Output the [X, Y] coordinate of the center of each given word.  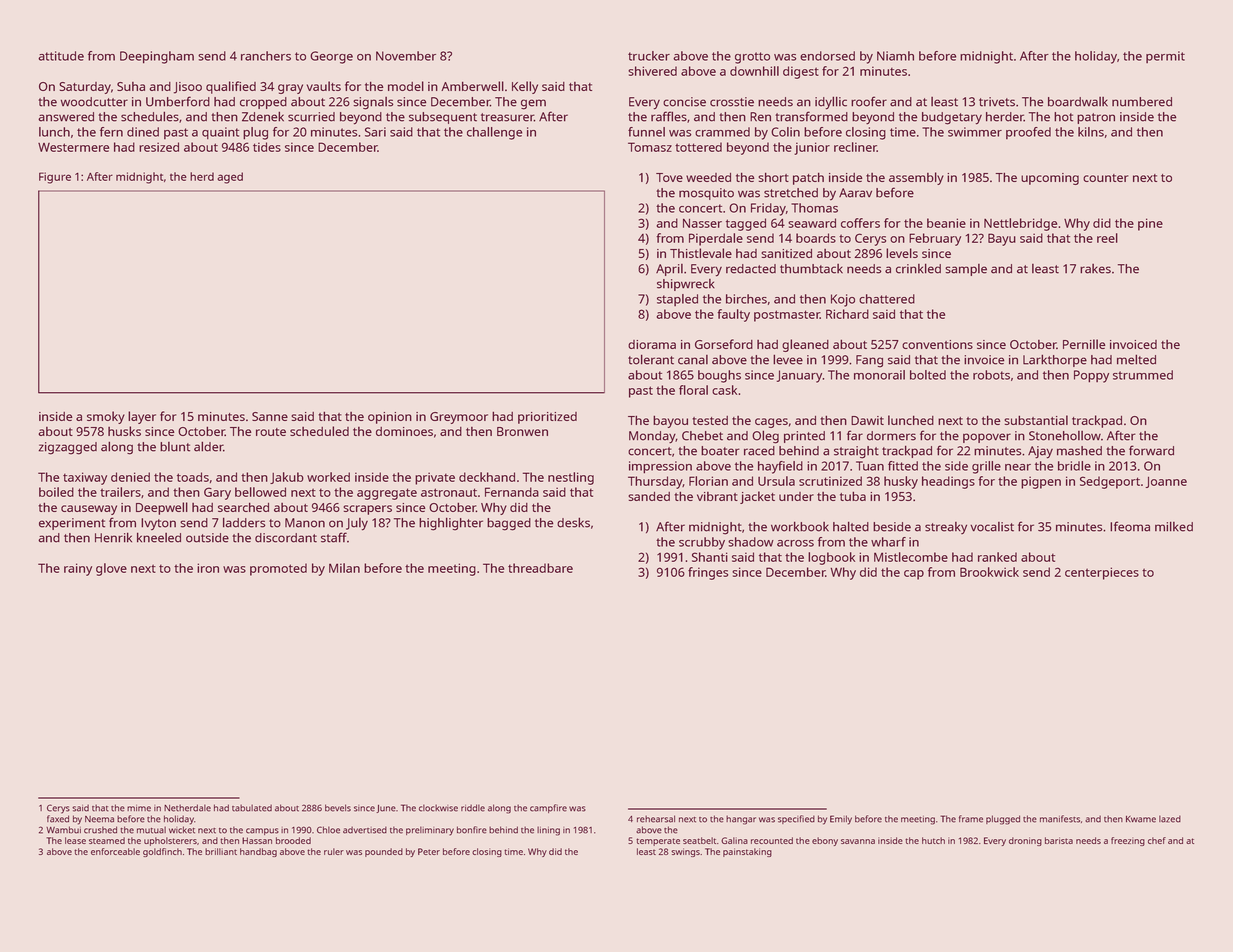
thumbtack [811, 269]
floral [693, 390]
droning [1025, 841]
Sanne [270, 416]
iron [208, 568]
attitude [61, 56]
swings [685, 852]
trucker [649, 56]
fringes [708, 573]
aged [230, 178]
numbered [1142, 102]
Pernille [1084, 344]
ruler [334, 851]
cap [914, 575]
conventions [937, 344]
